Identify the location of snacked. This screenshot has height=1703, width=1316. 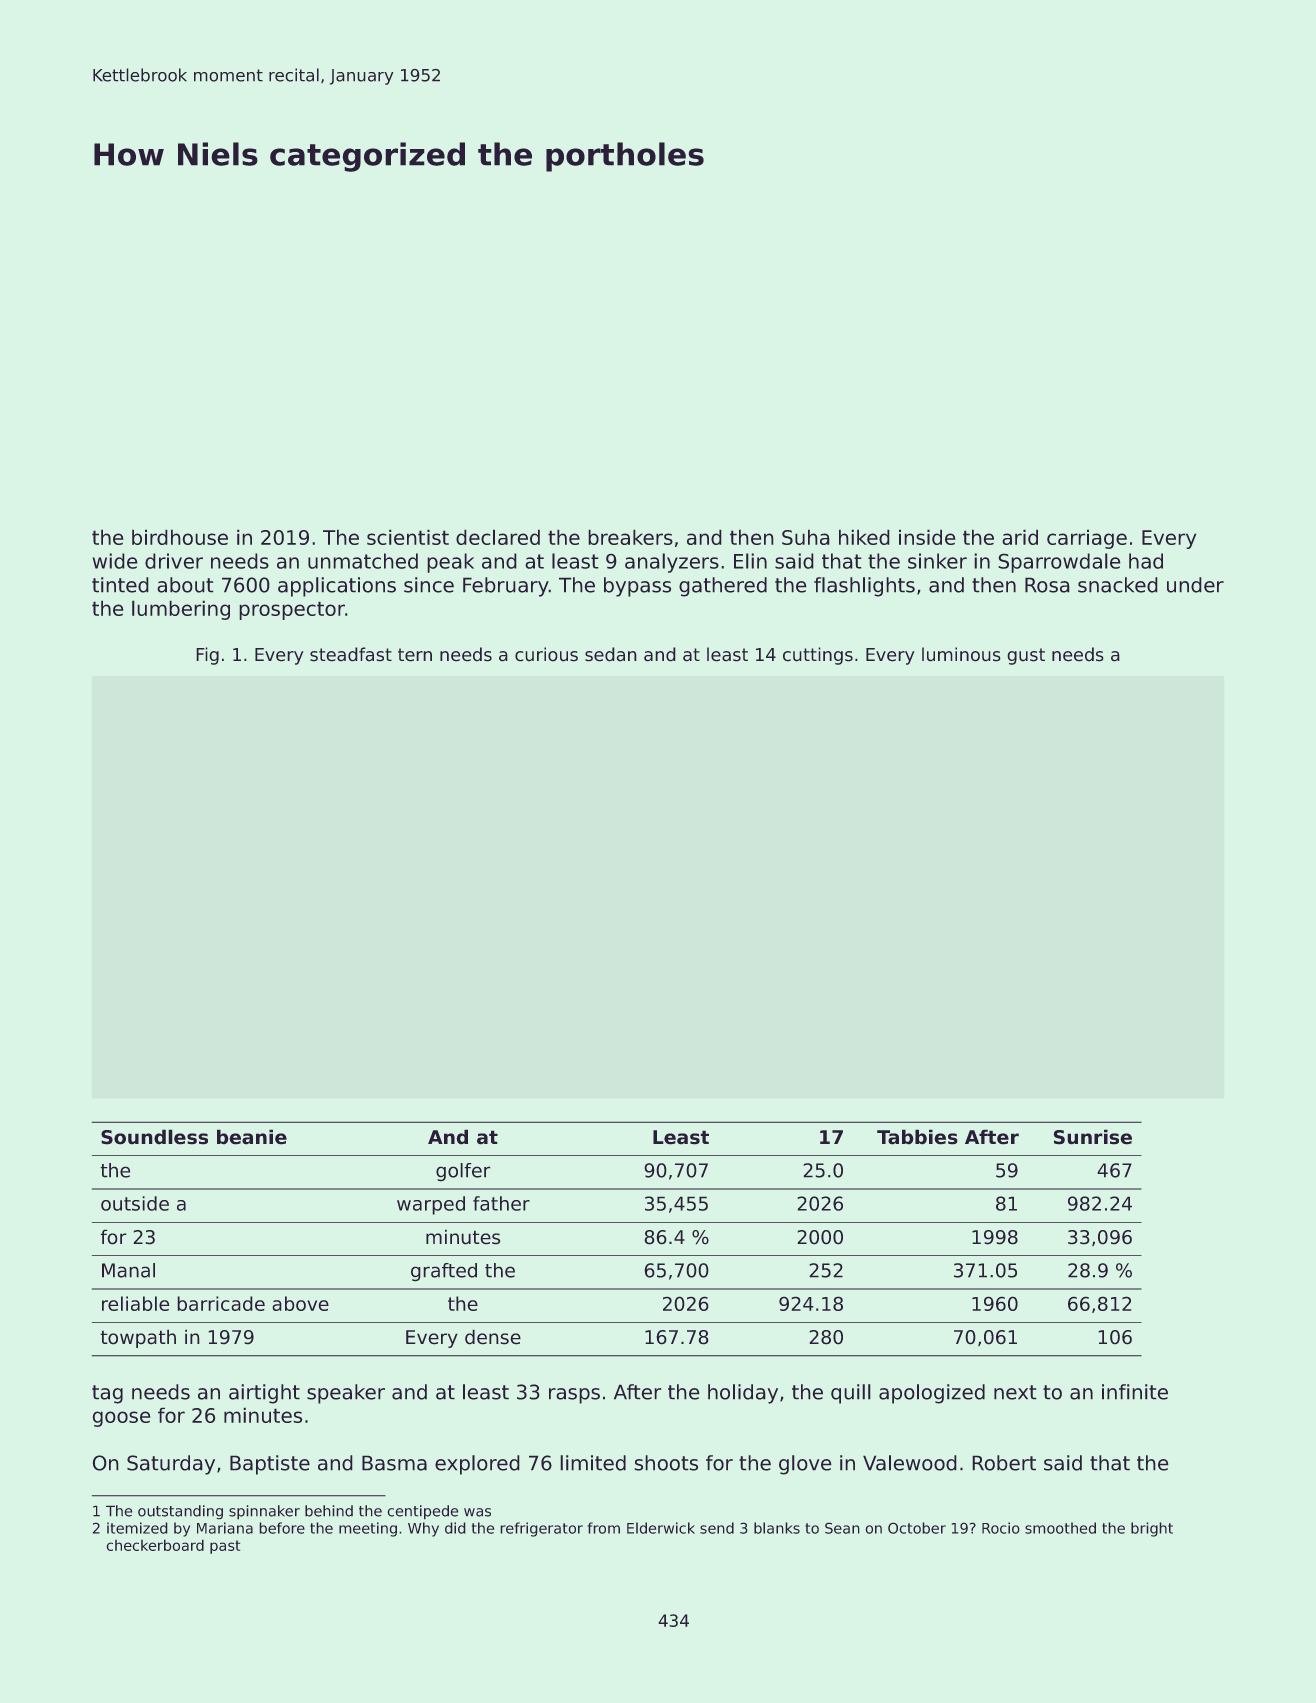
(1117, 585).
